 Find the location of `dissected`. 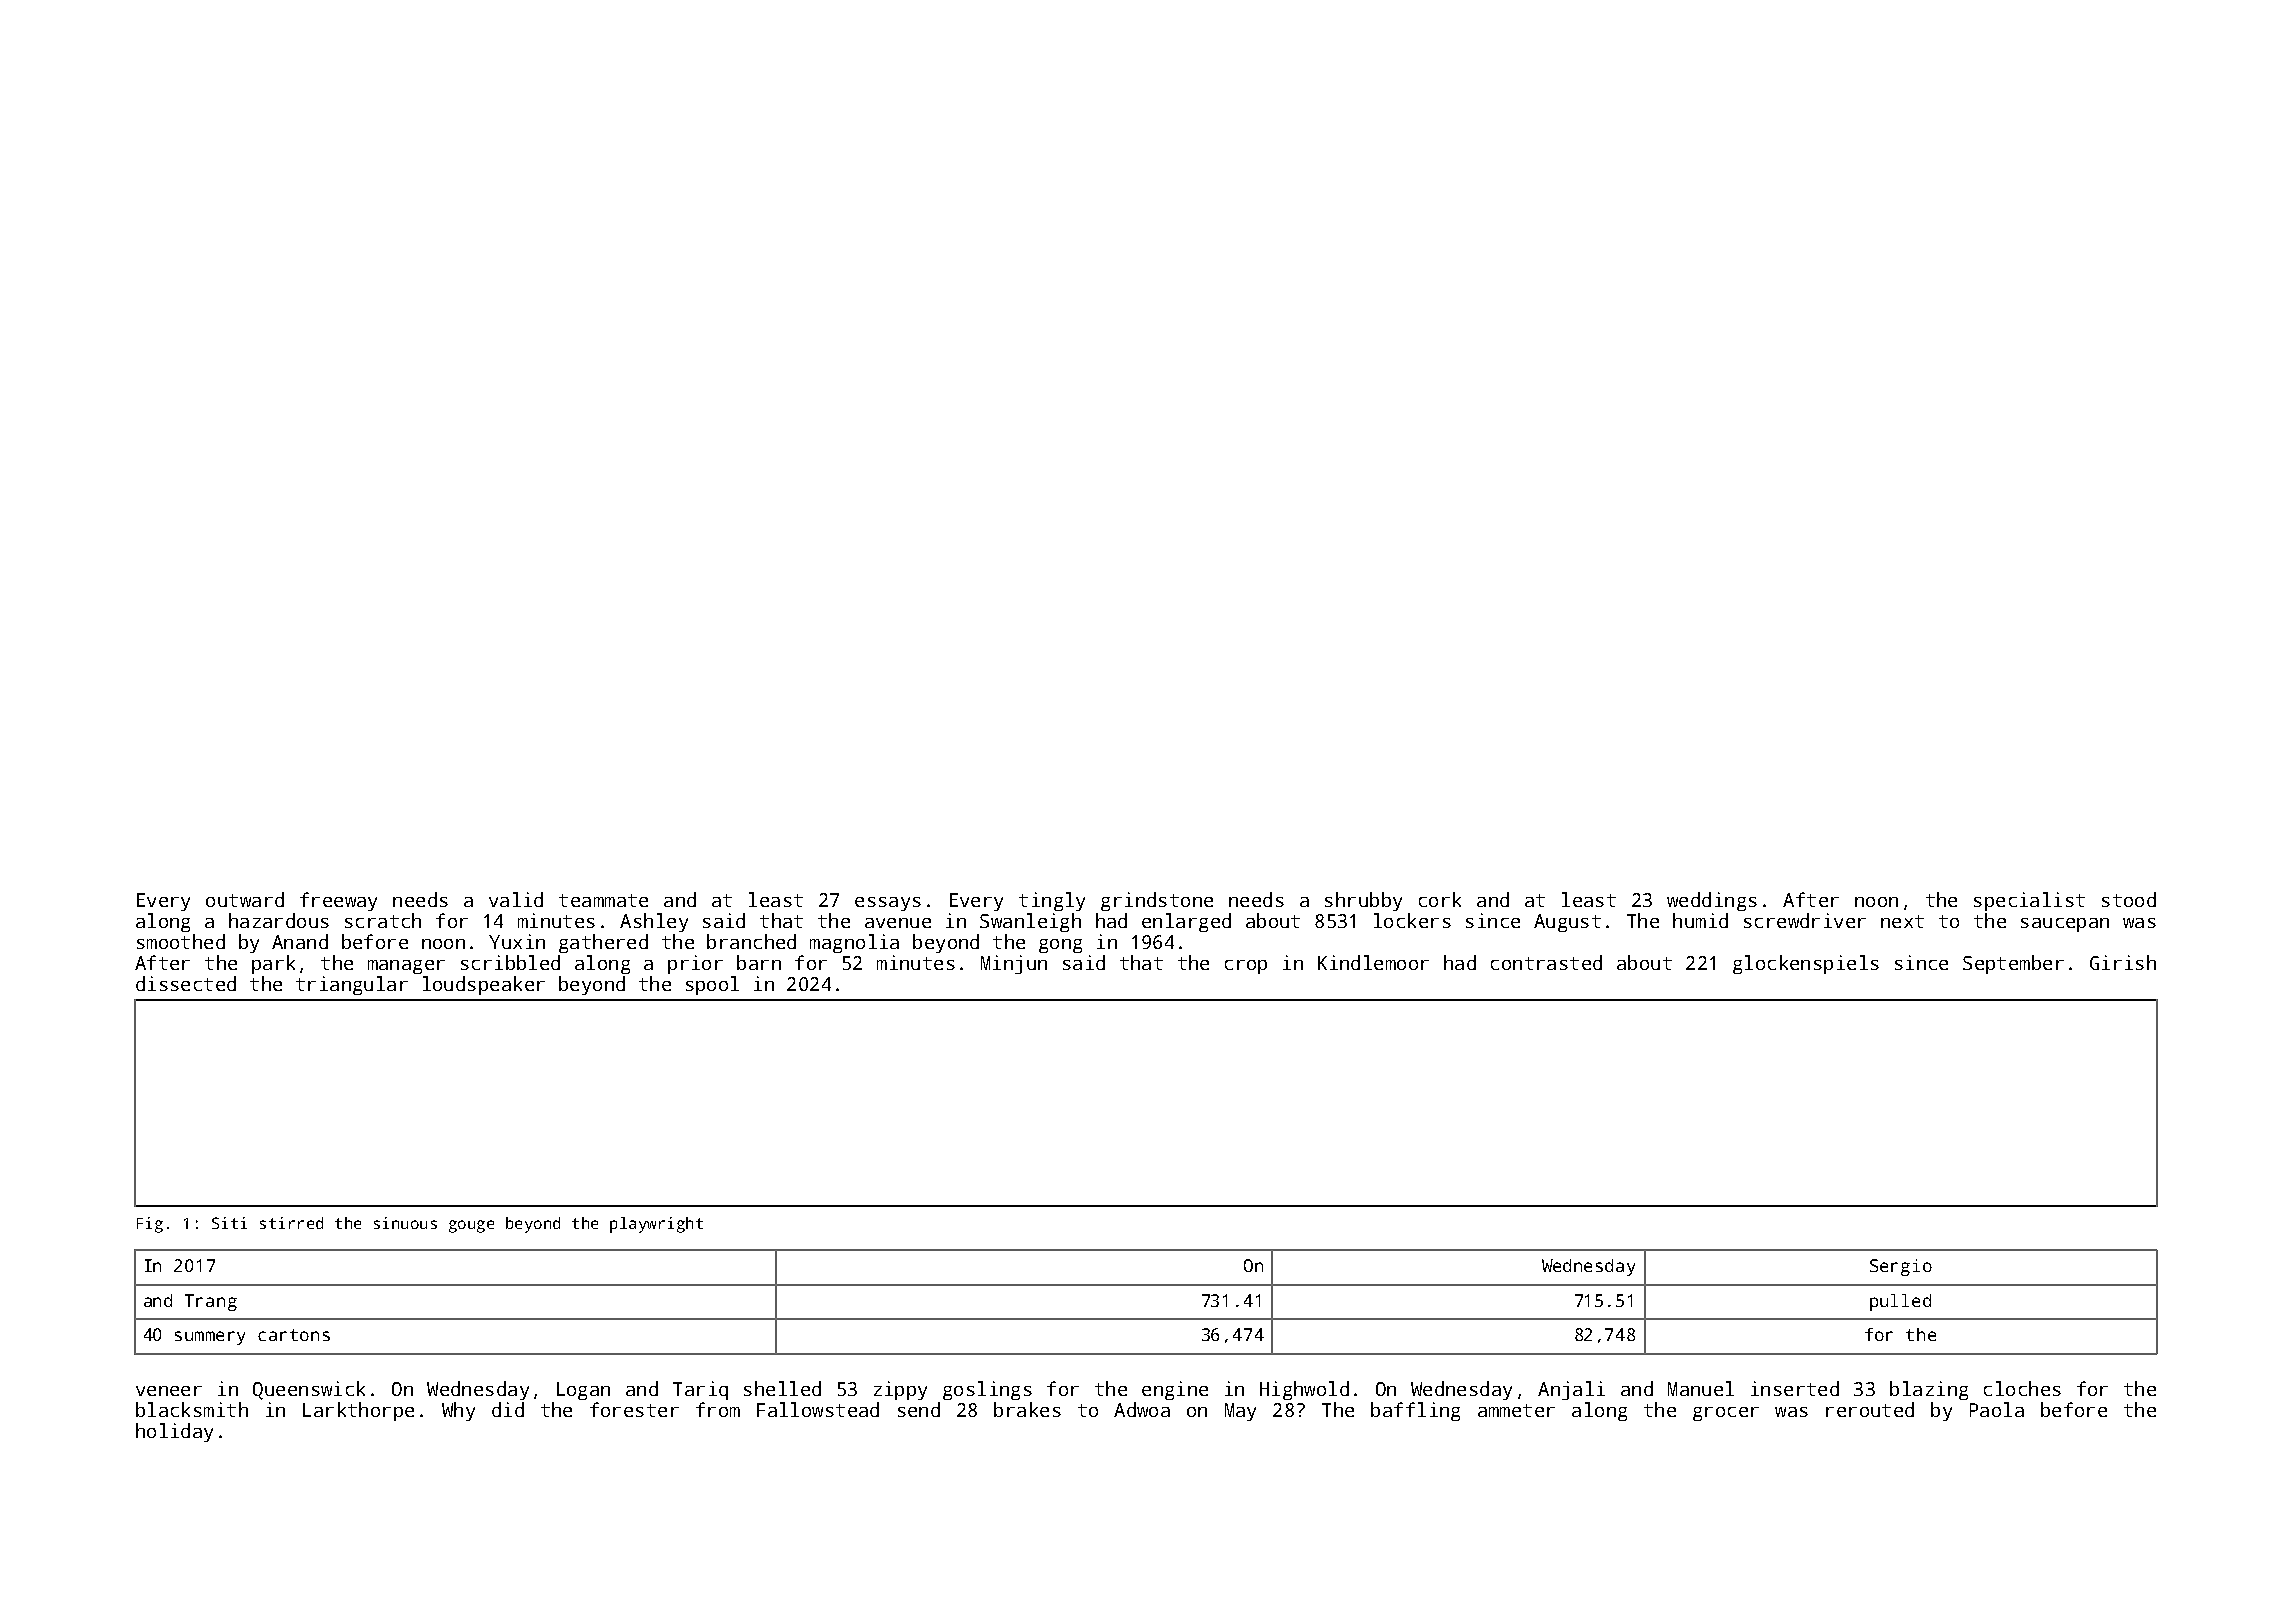

dissected is located at coordinates (186, 983).
